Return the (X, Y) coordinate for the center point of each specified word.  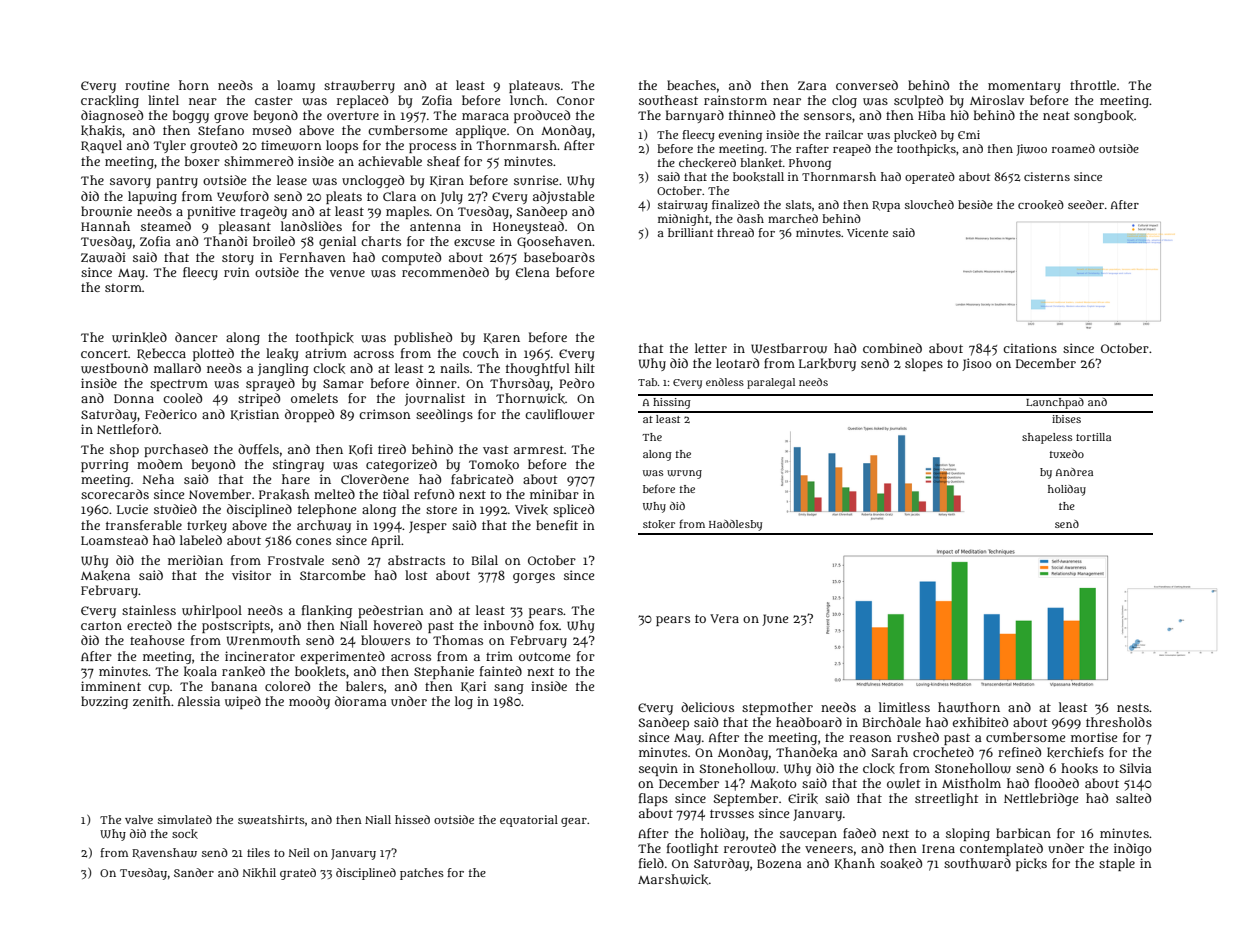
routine (147, 85)
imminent (111, 686)
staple (1117, 864)
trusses (732, 813)
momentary (1024, 87)
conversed (867, 85)
